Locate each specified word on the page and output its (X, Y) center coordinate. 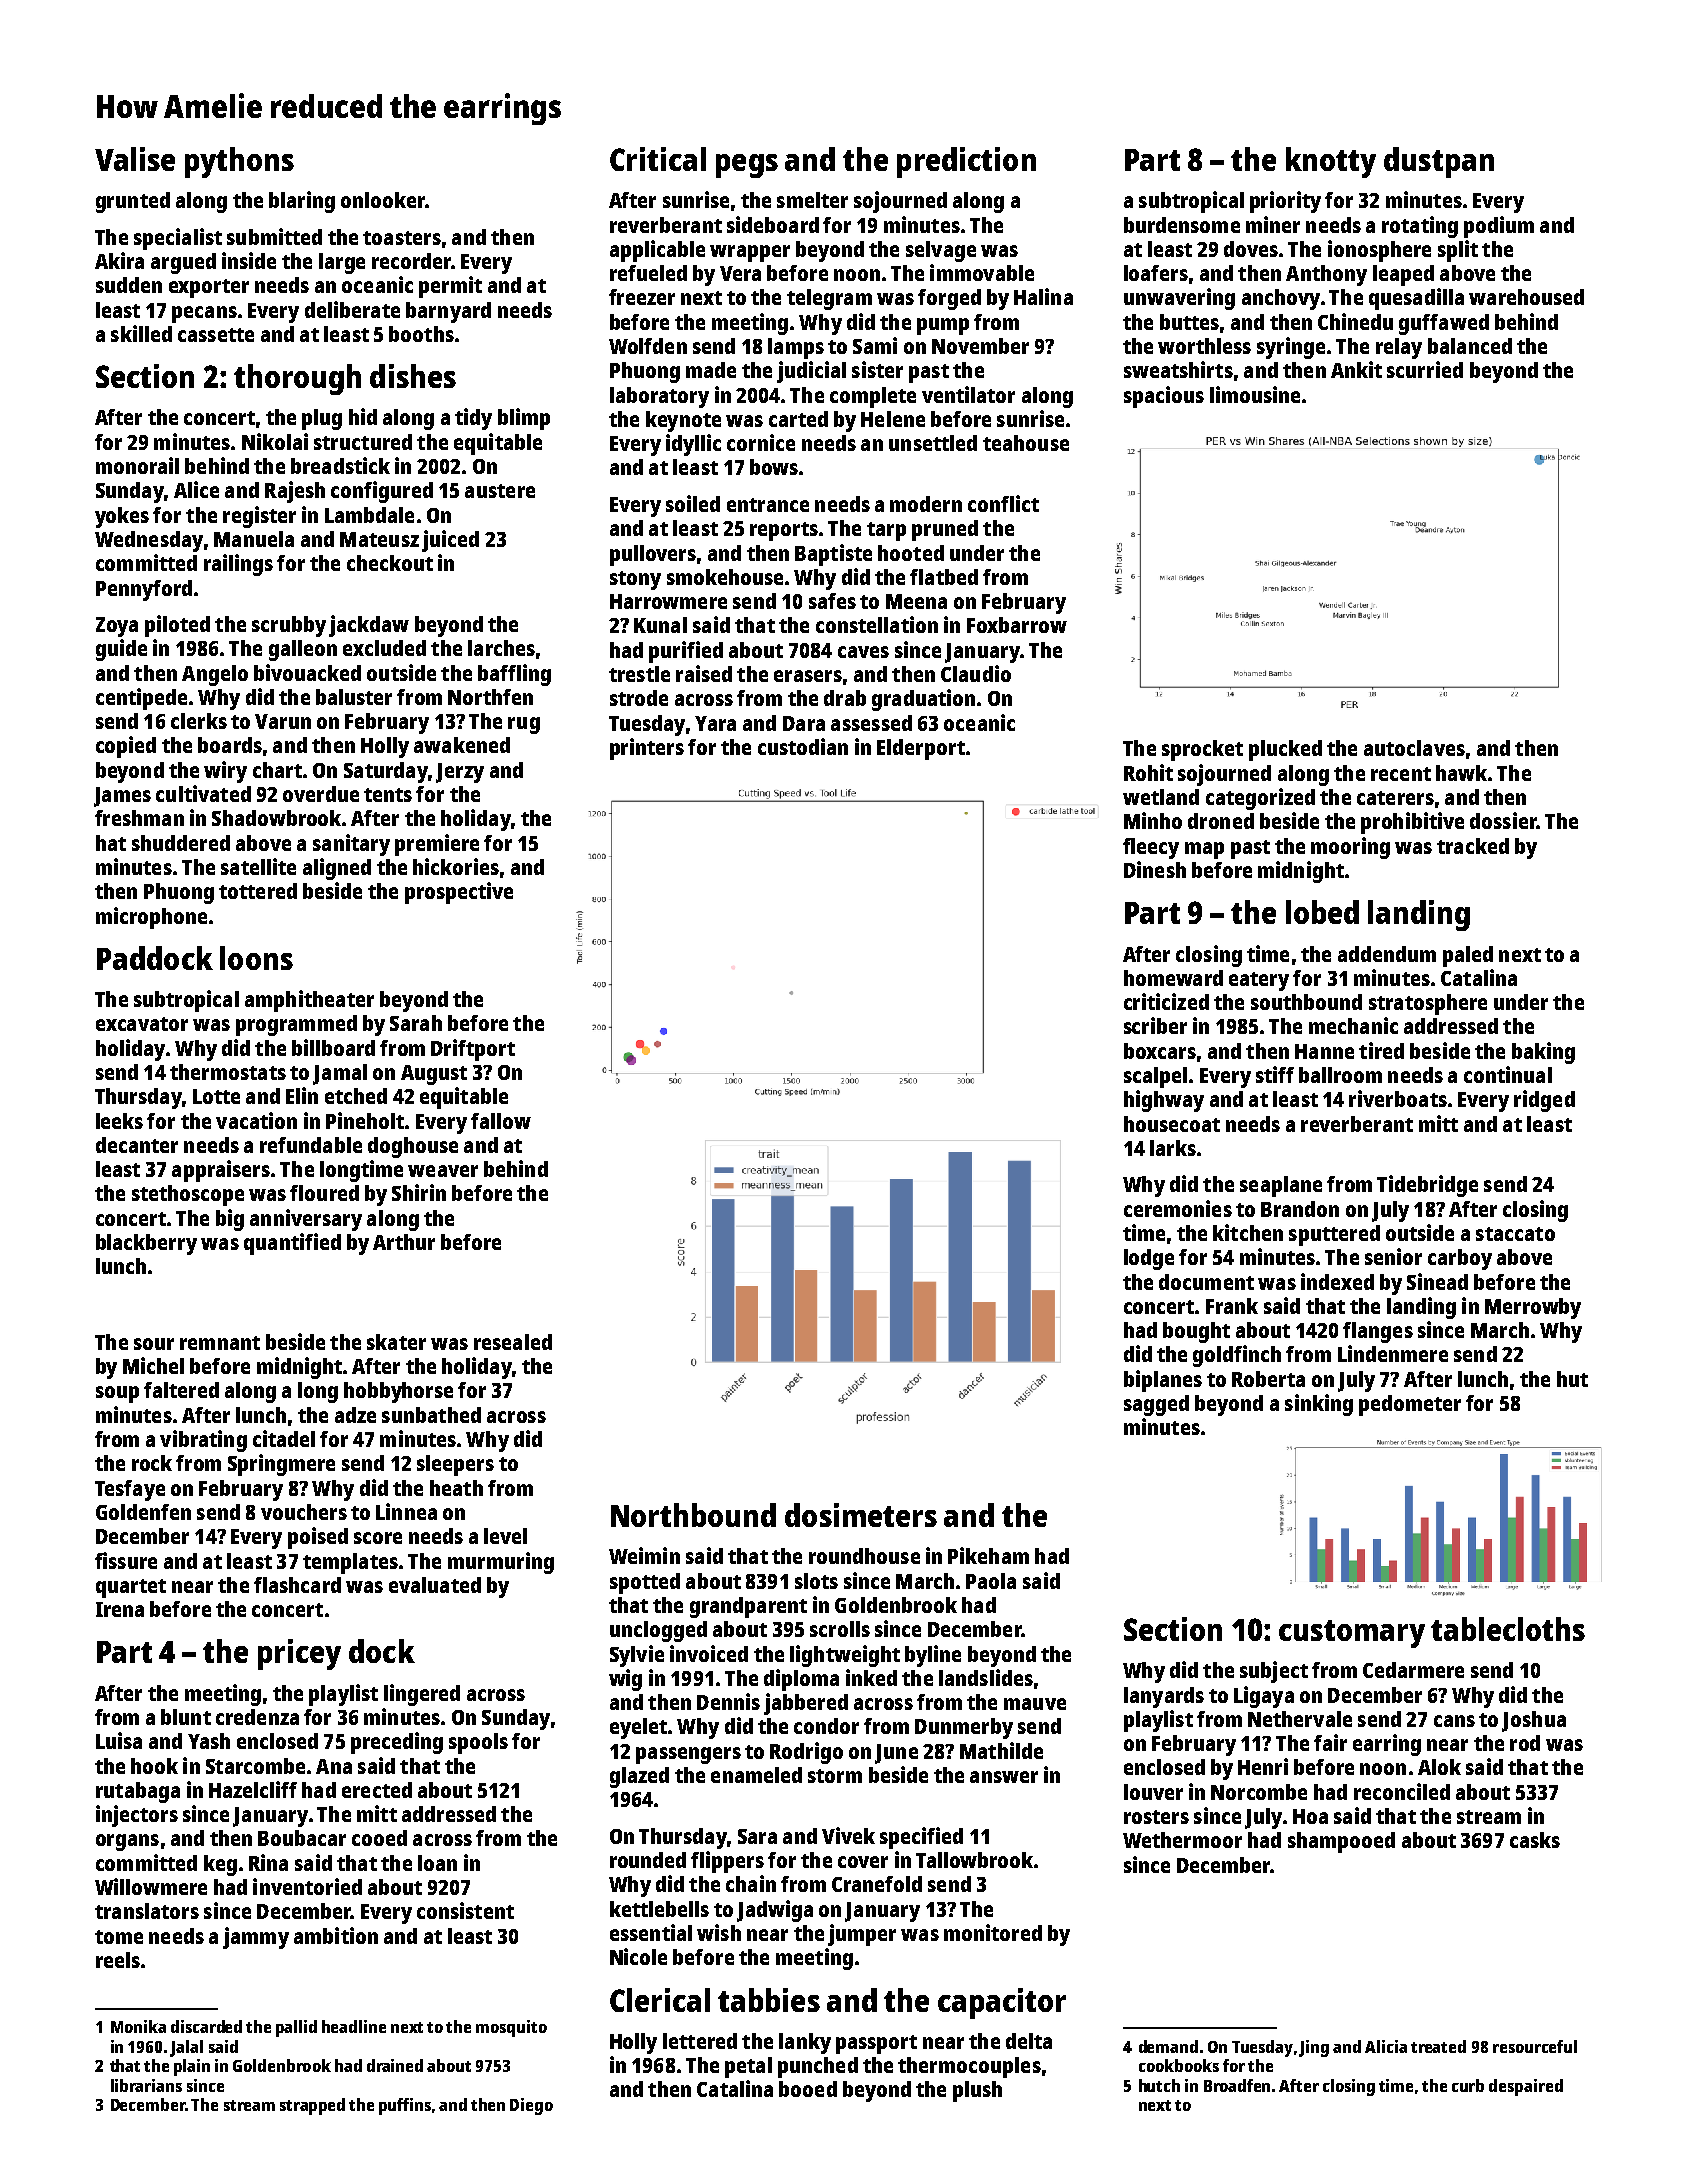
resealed (513, 1342)
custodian (803, 746)
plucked (1285, 750)
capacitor (1002, 2003)
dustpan (1439, 162)
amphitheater (309, 1001)
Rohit (1148, 772)
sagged (1156, 1405)
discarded (206, 2026)
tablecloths (1508, 1629)
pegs (747, 166)
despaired (1526, 2087)
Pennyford (144, 590)
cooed (379, 1838)
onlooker (383, 200)
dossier (1503, 820)
